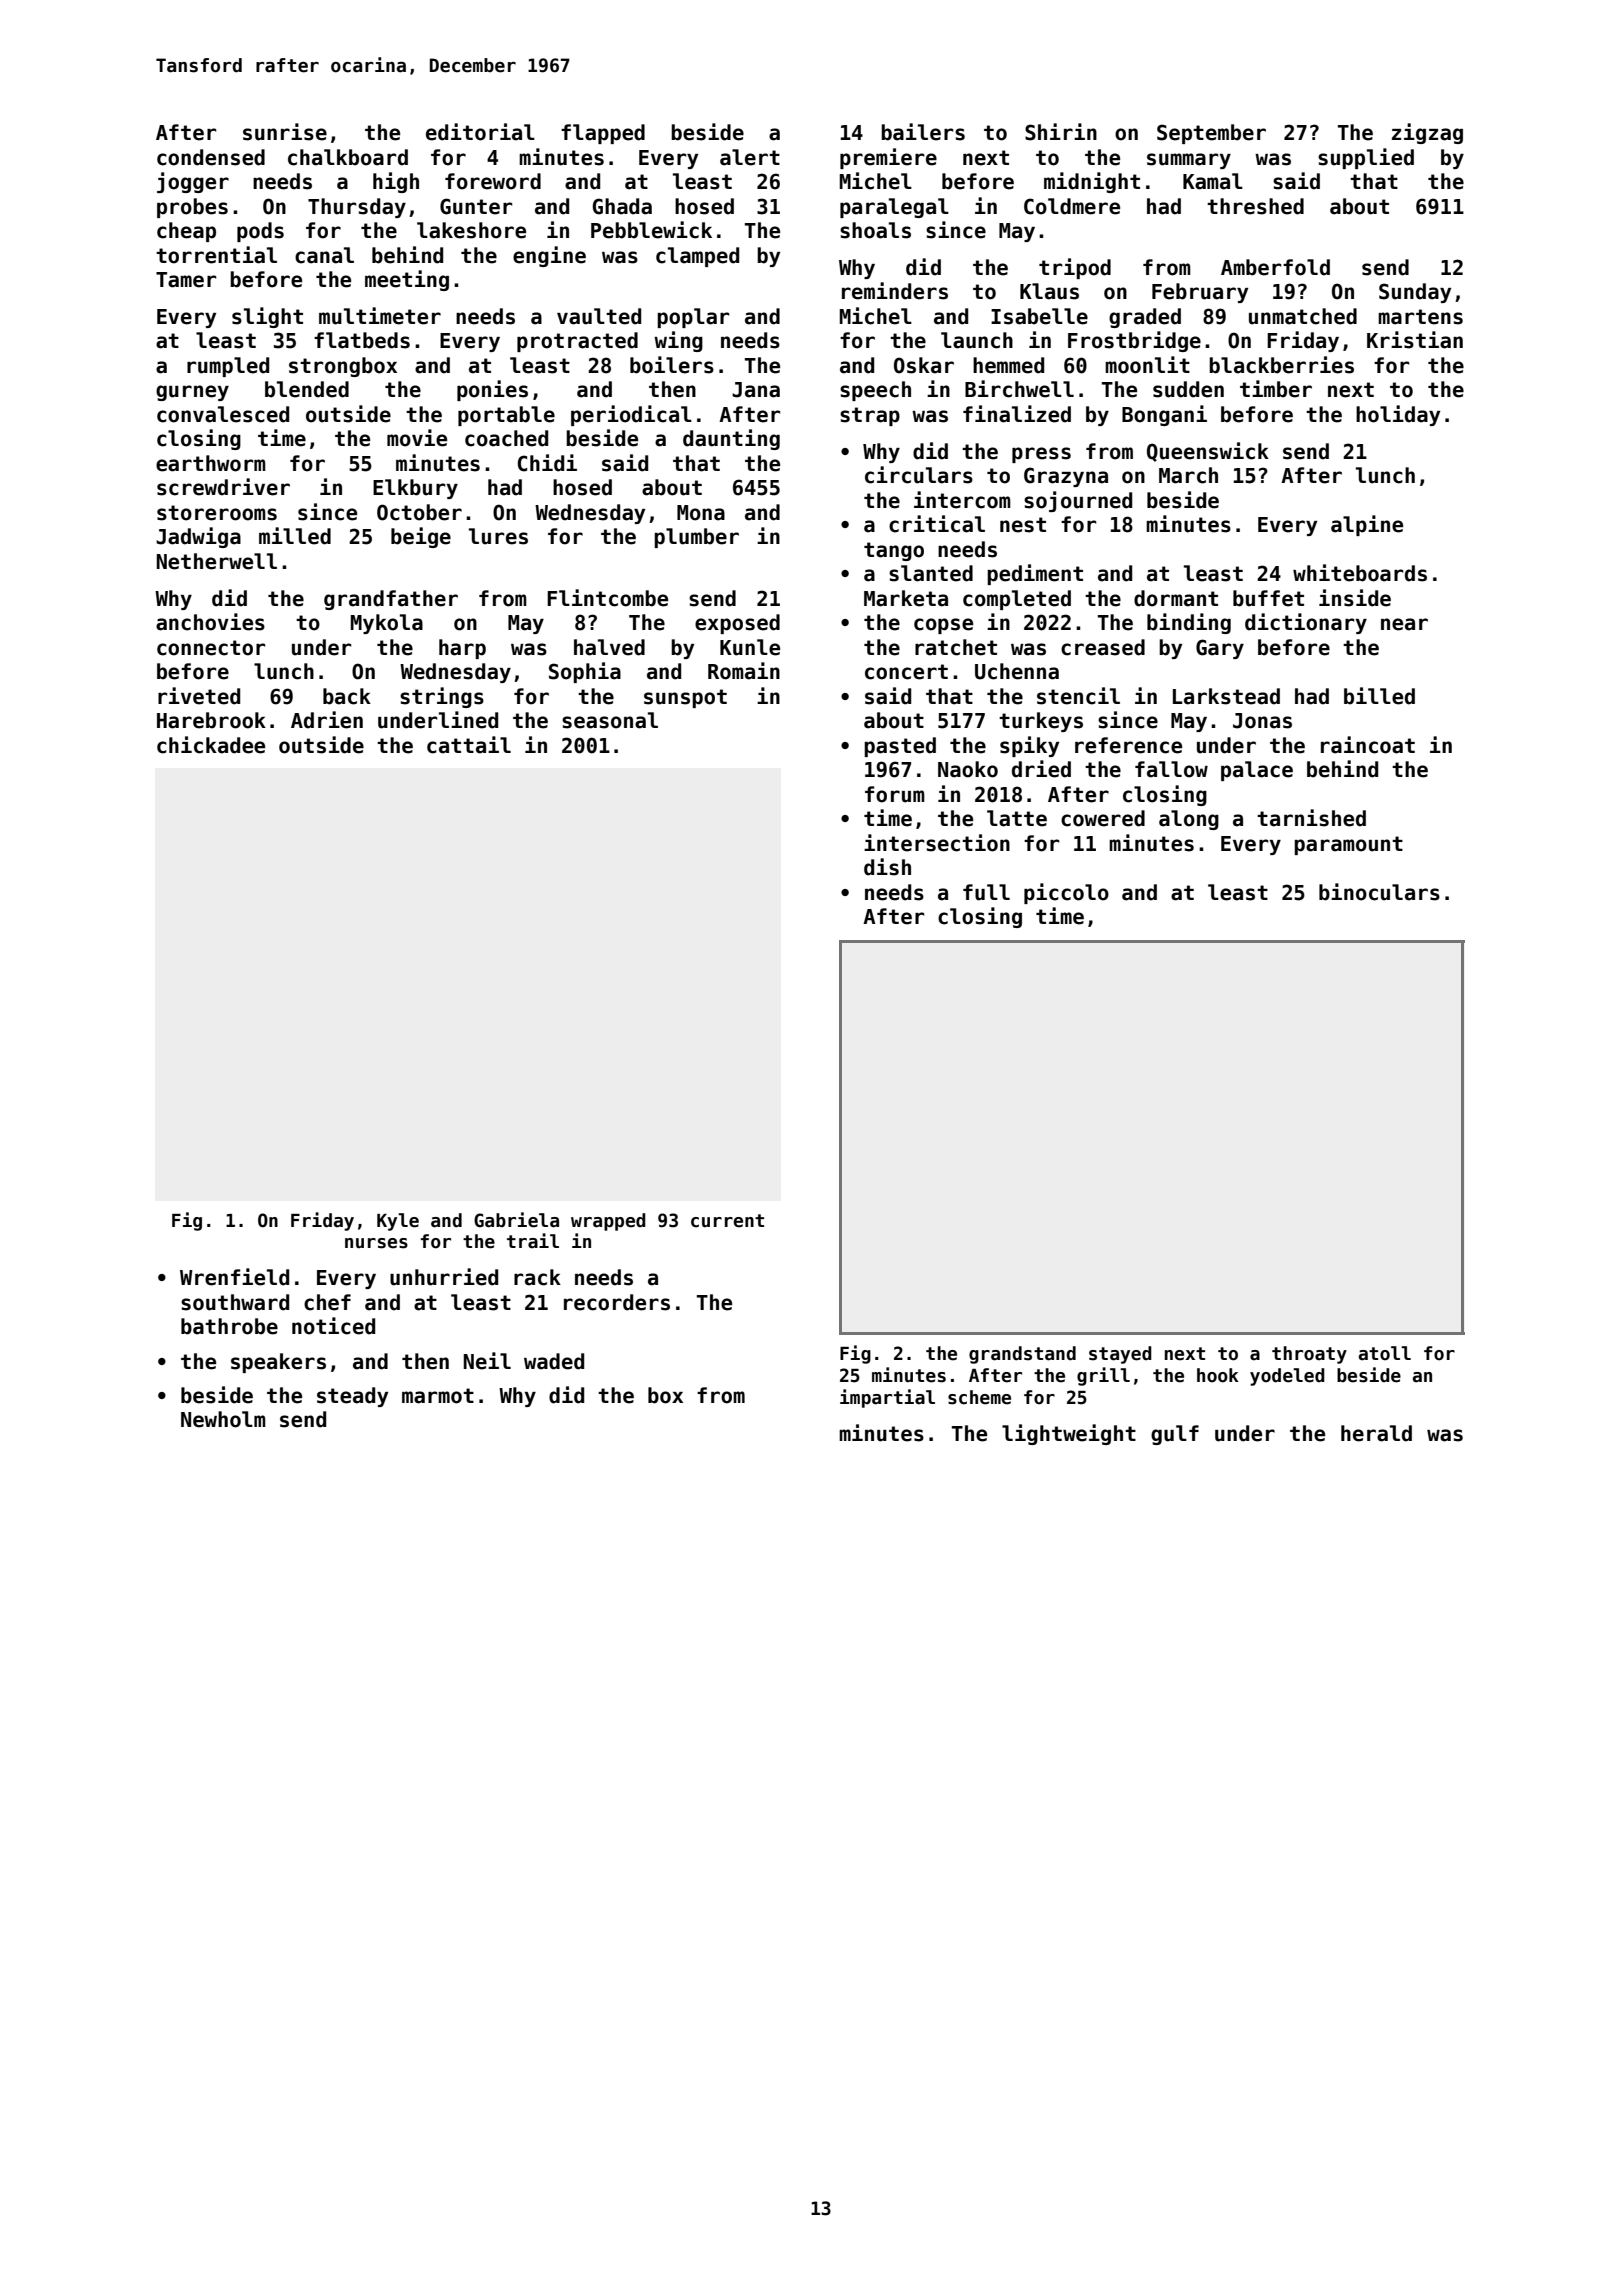 This page has width=1620, height=2292. Describe the element at coordinates (1427, 133) in the page. I see `zigzag` at that location.
